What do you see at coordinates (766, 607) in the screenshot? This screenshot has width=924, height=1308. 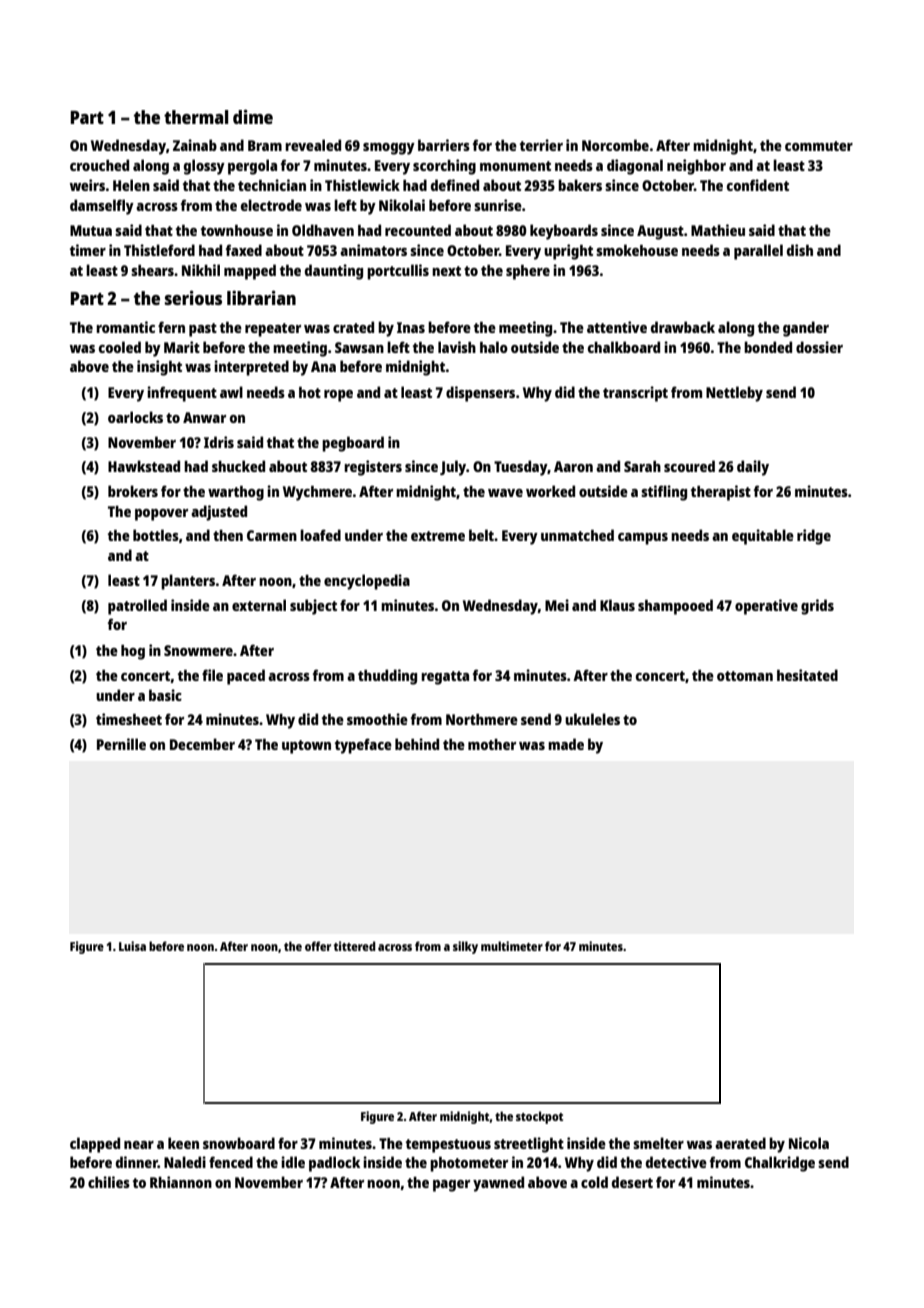 I see `operative` at bounding box center [766, 607].
